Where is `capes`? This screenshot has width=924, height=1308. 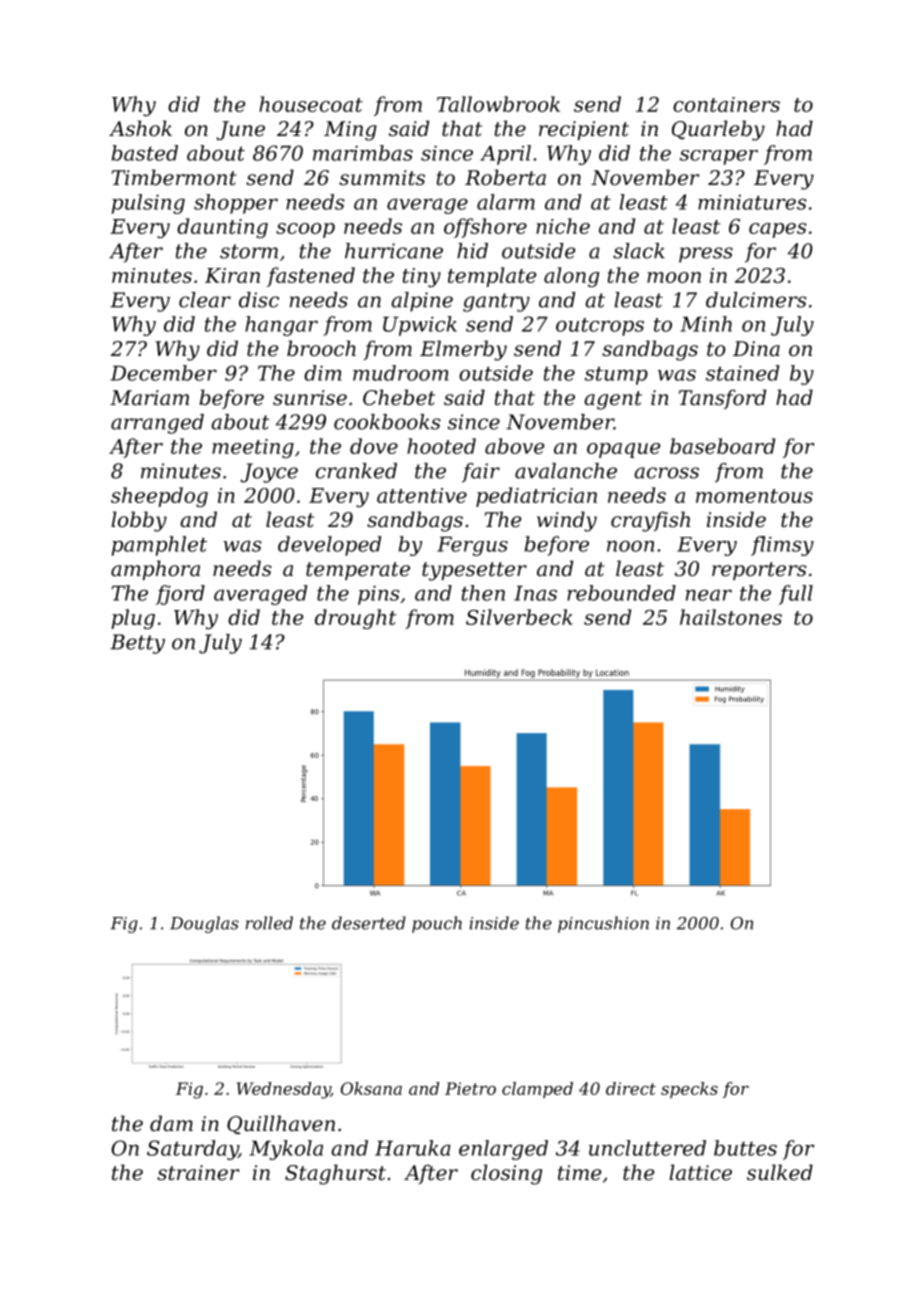 capes is located at coordinates (778, 230).
